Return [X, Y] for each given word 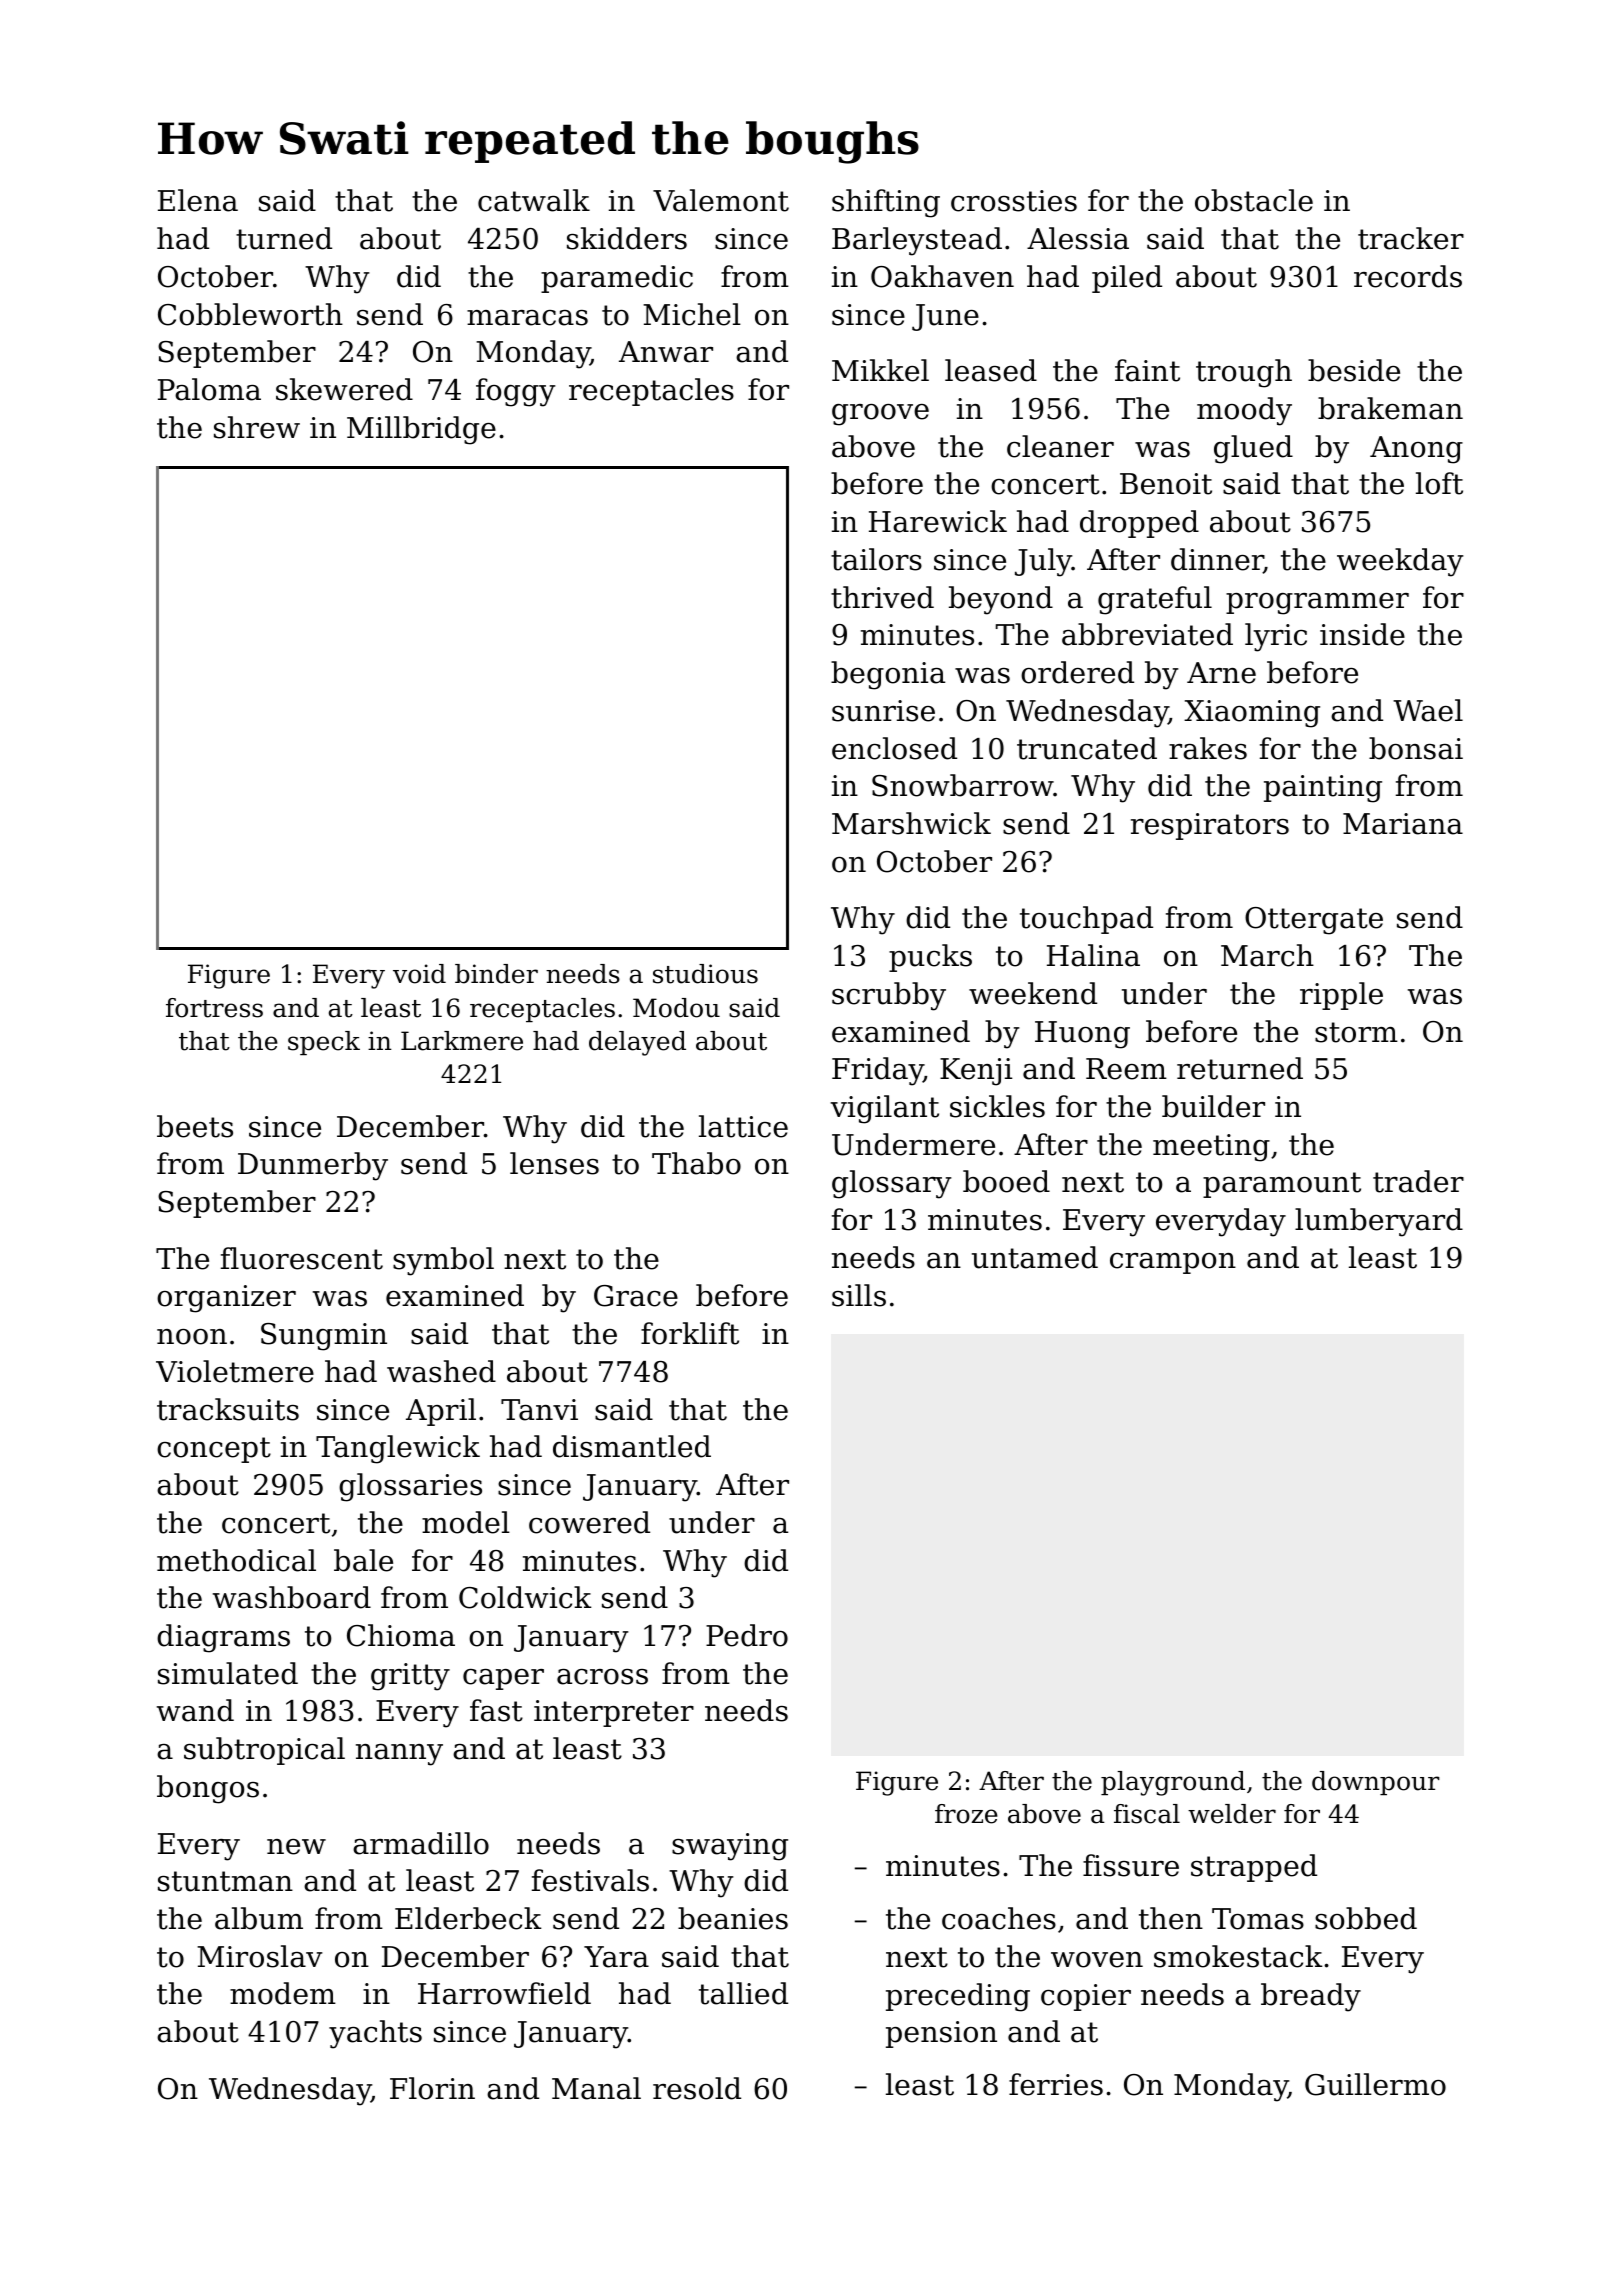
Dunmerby [313, 1166]
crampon [1173, 1263]
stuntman [225, 1881]
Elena [198, 200]
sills [859, 1295]
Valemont [721, 200]
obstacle [1254, 200]
